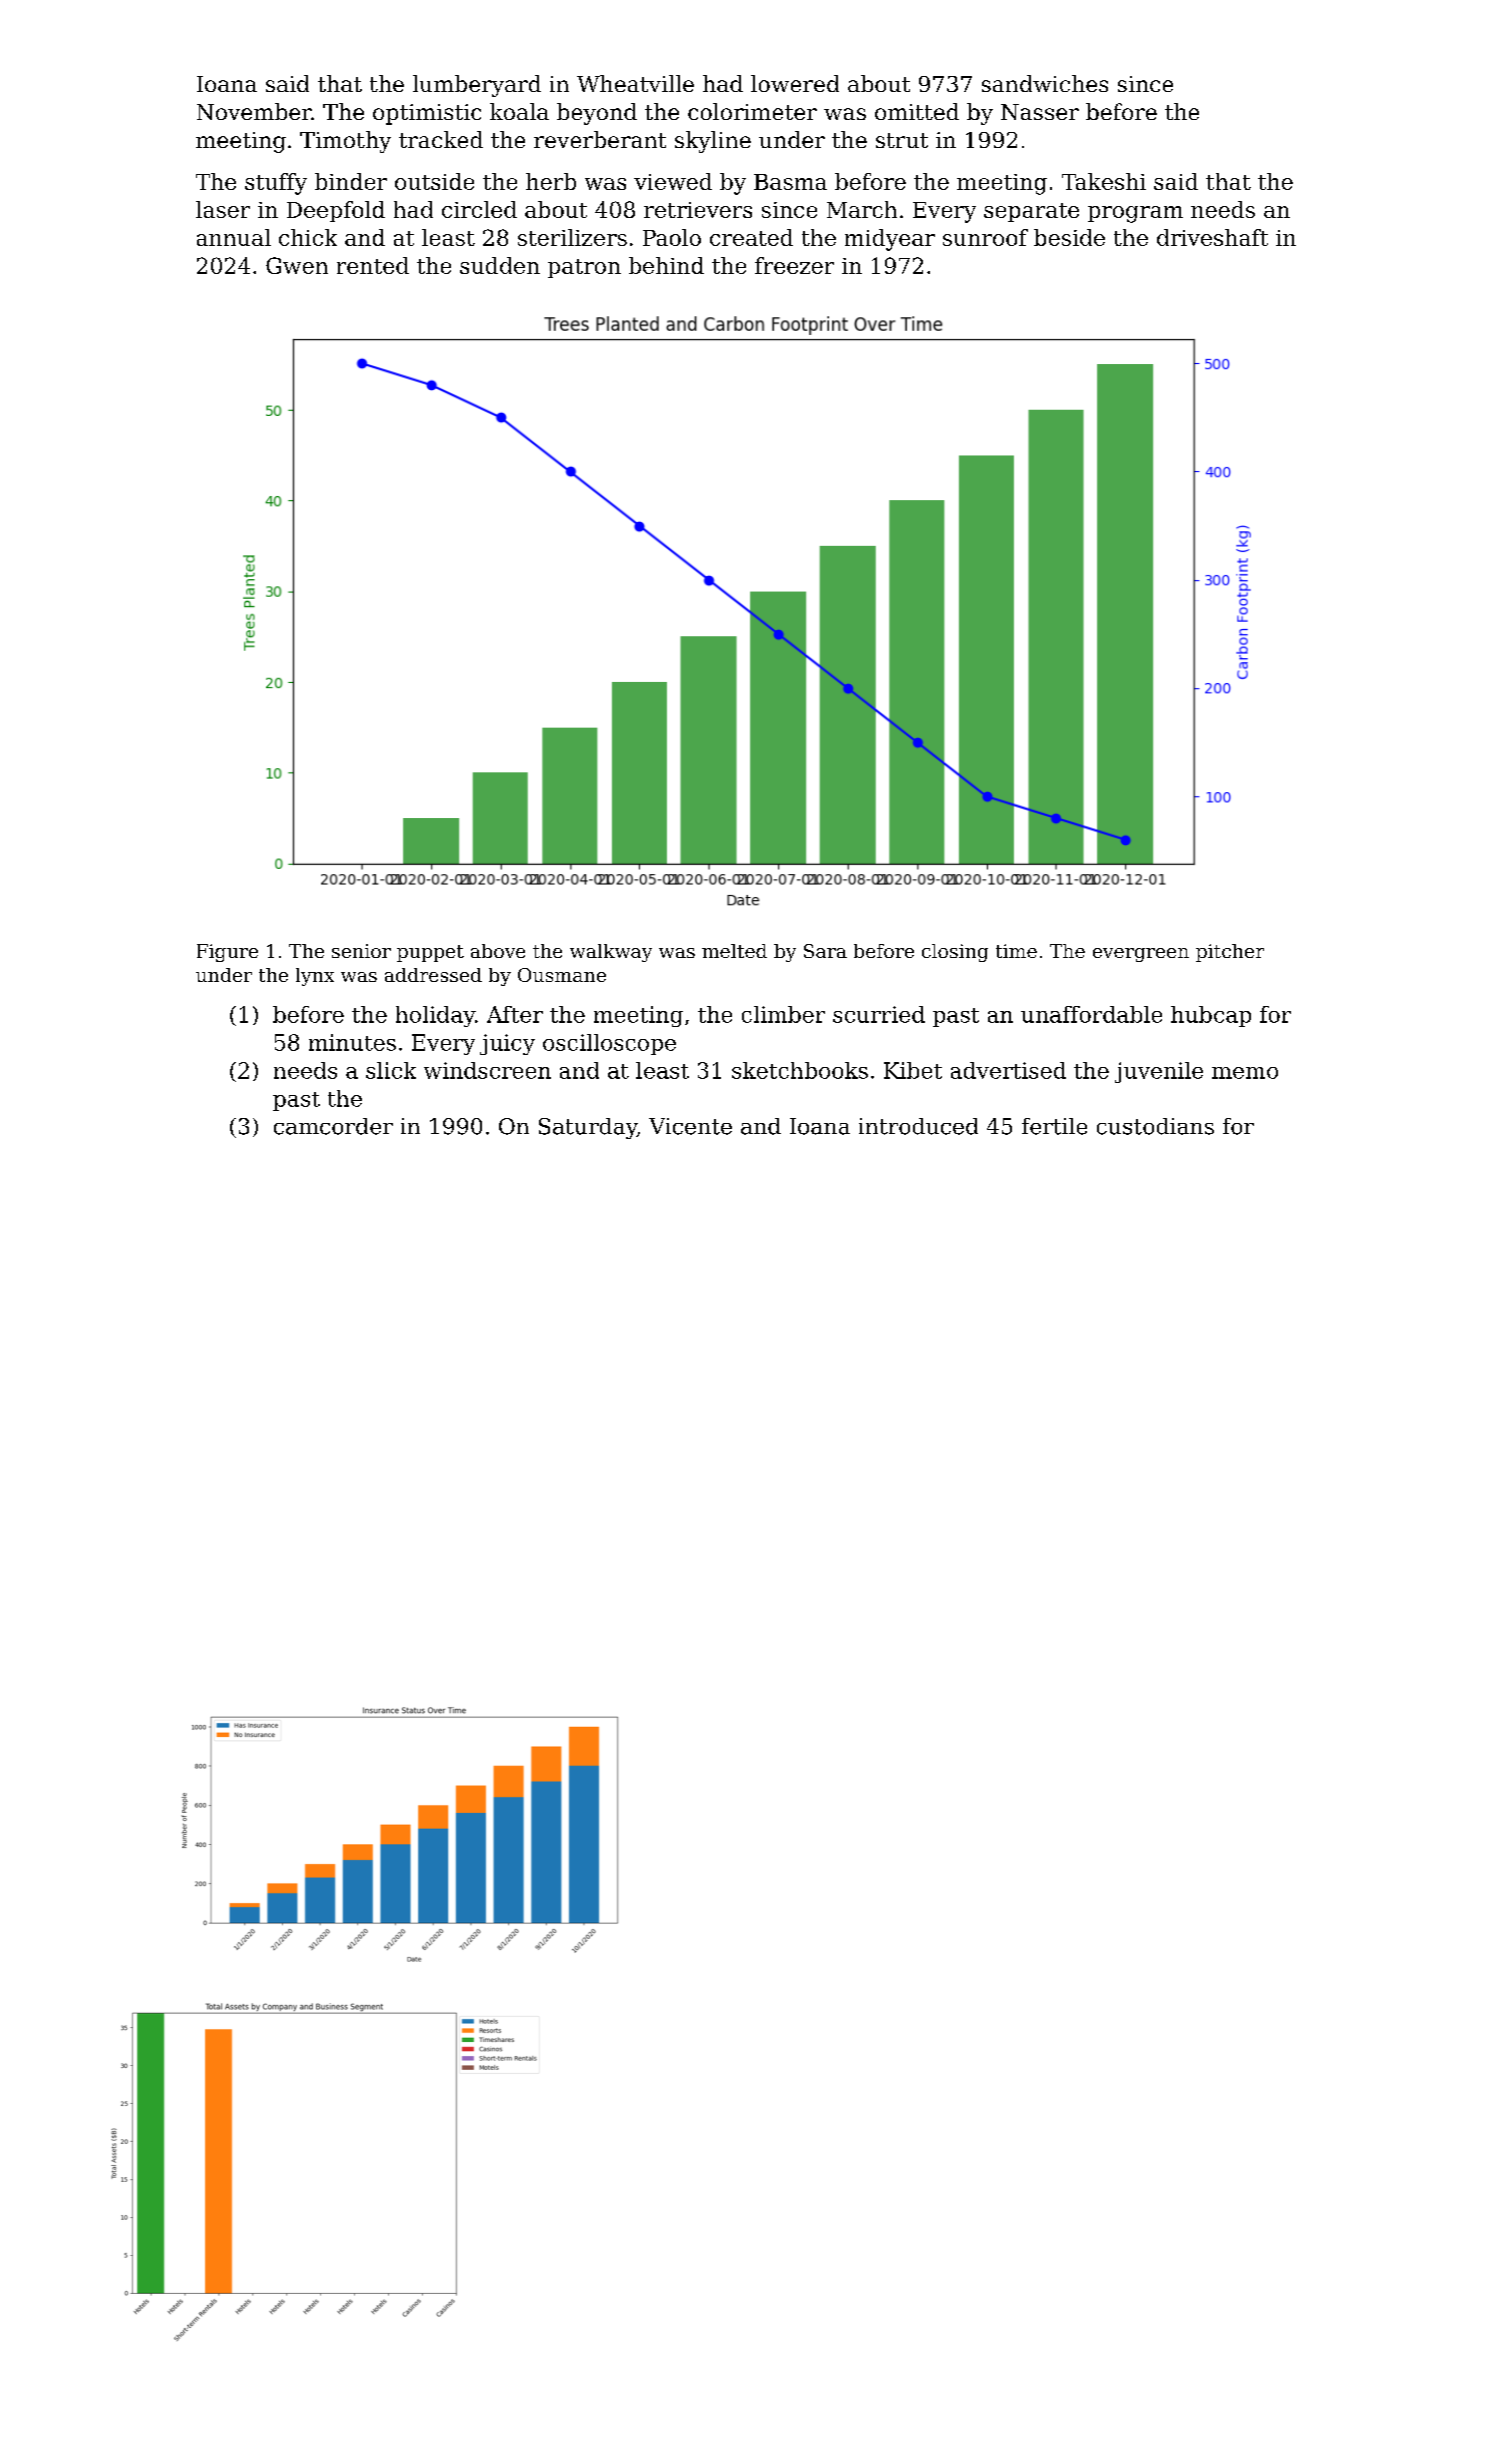 The width and height of the screenshot is (1496, 2464). Describe the element at coordinates (1045, 83) in the screenshot. I see `sandwiches` at that location.
